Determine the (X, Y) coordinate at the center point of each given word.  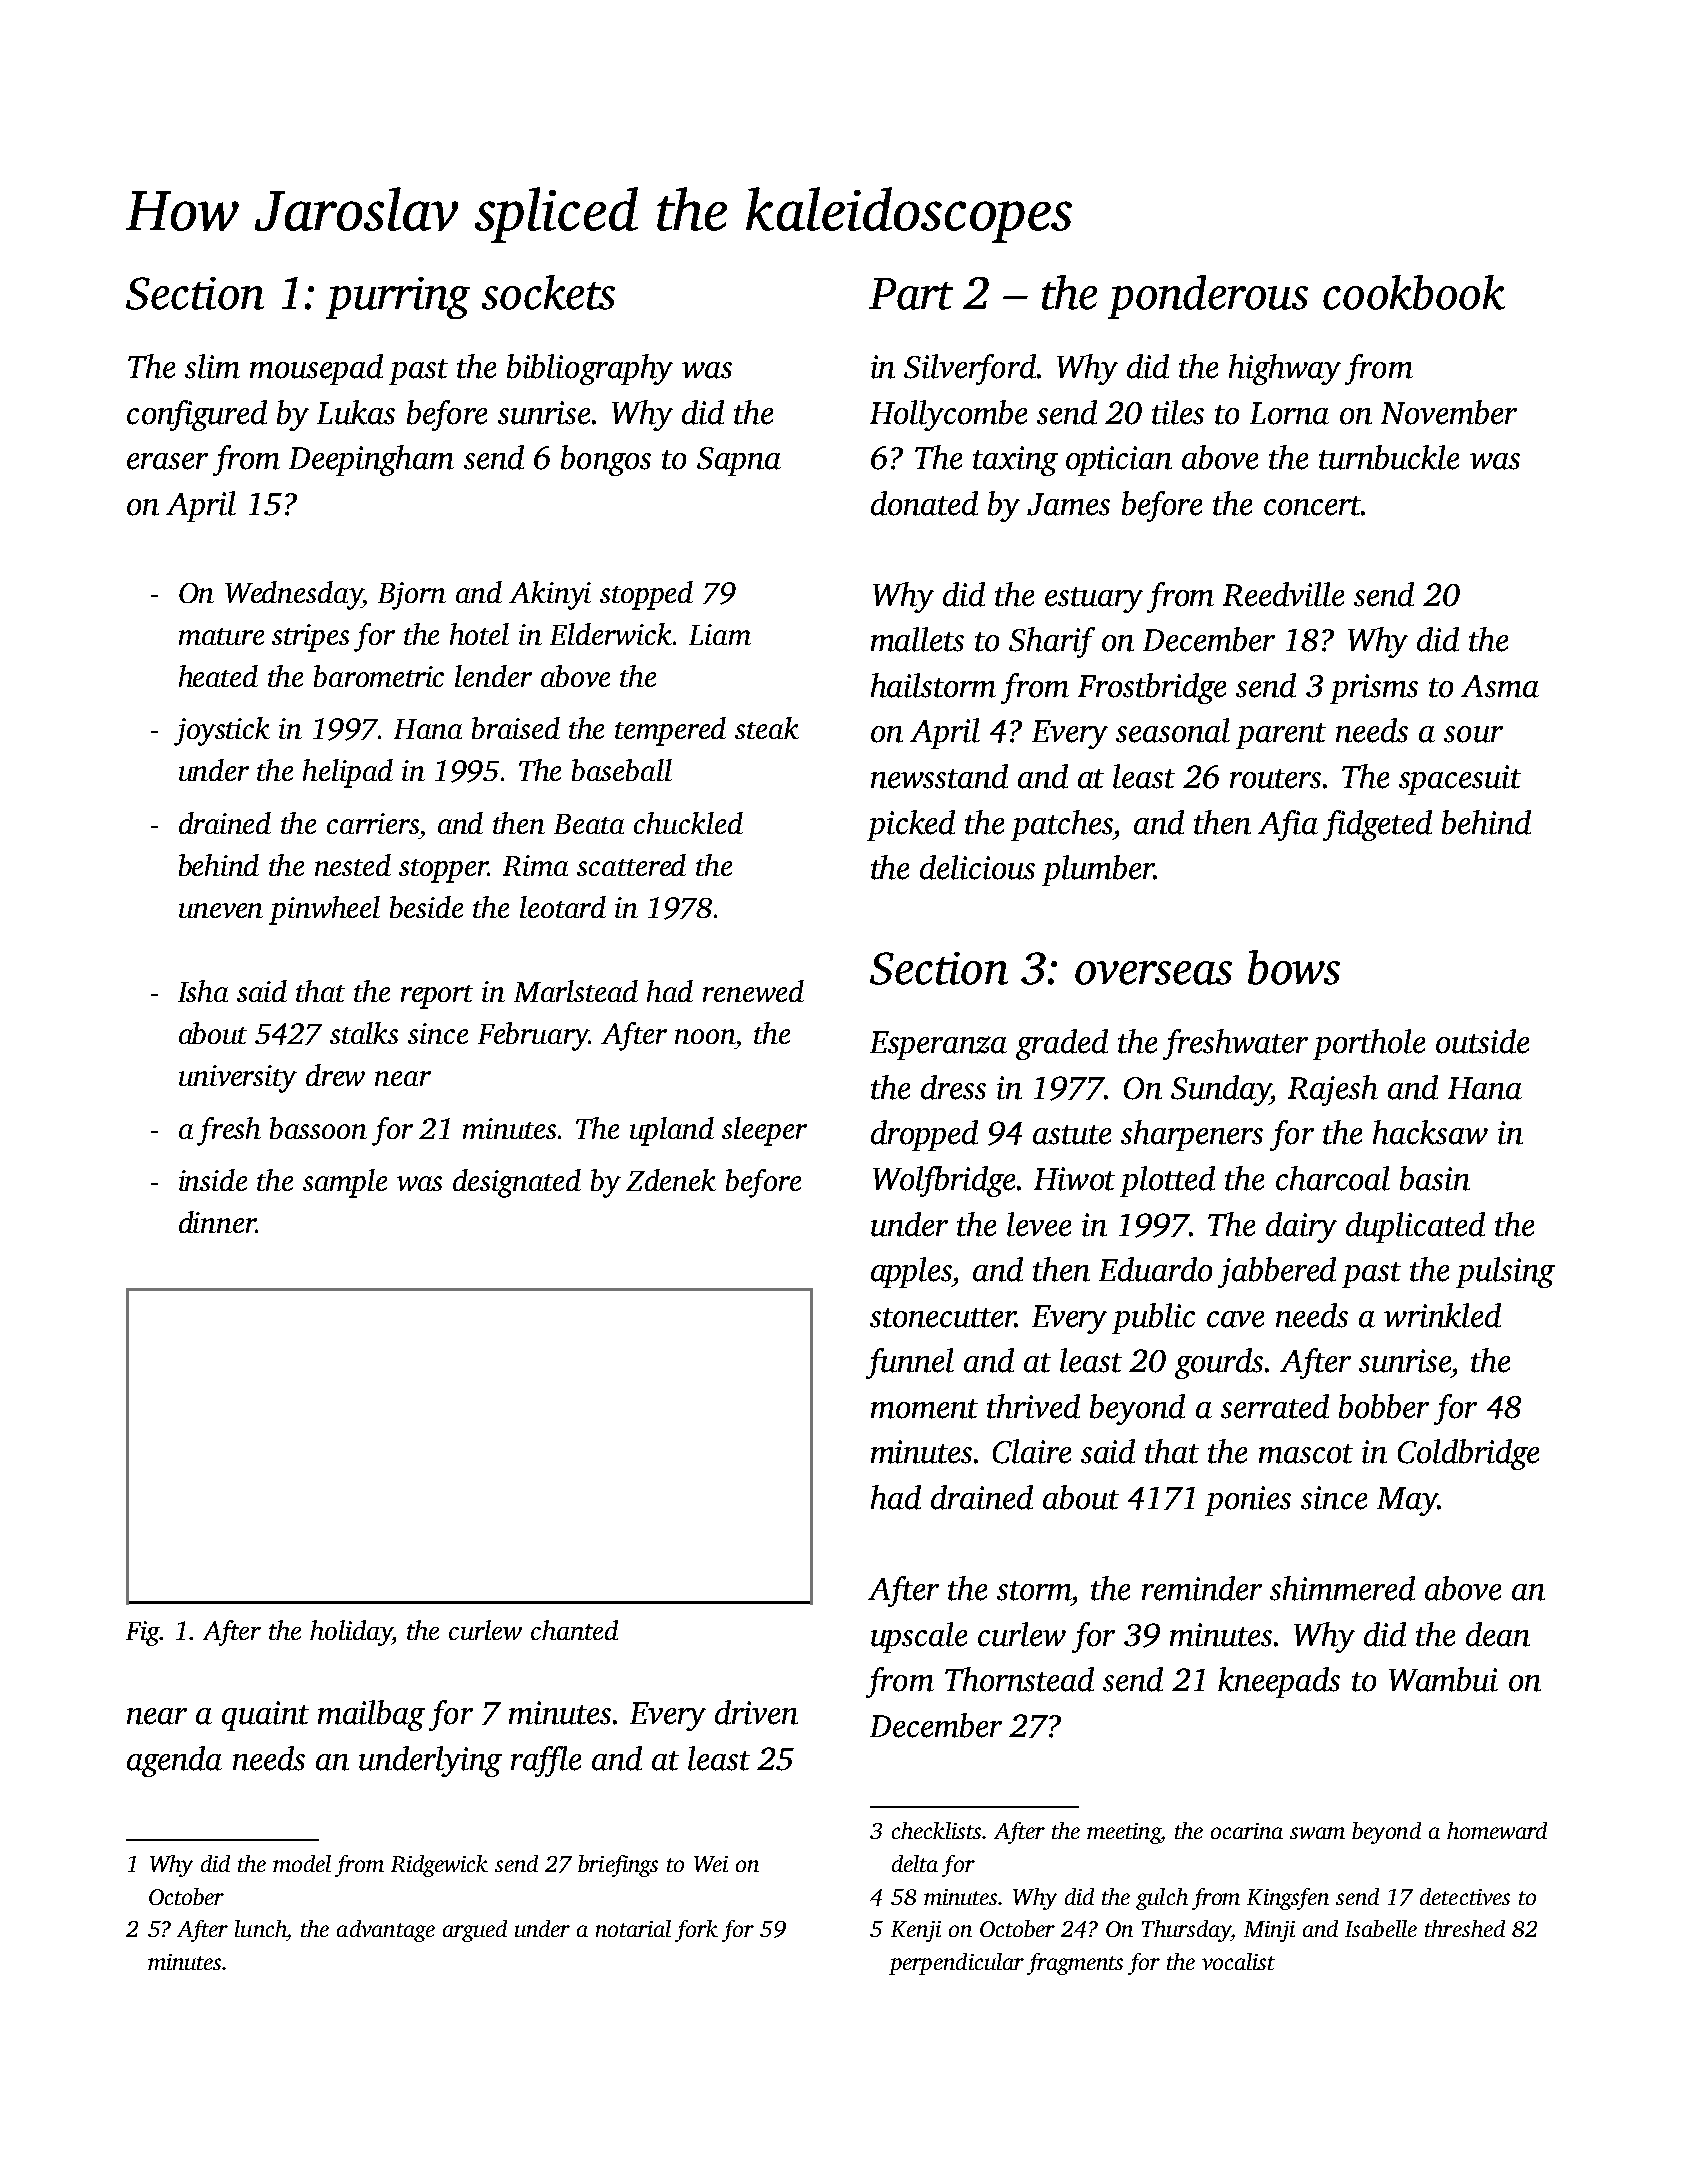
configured (197, 415)
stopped (646, 595)
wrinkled (1442, 1315)
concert (1312, 506)
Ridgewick (439, 1866)
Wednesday (293, 595)
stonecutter (942, 1318)
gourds (1219, 1363)
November (1449, 412)
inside (213, 1180)
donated (924, 503)
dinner (217, 1222)
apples (911, 1272)
